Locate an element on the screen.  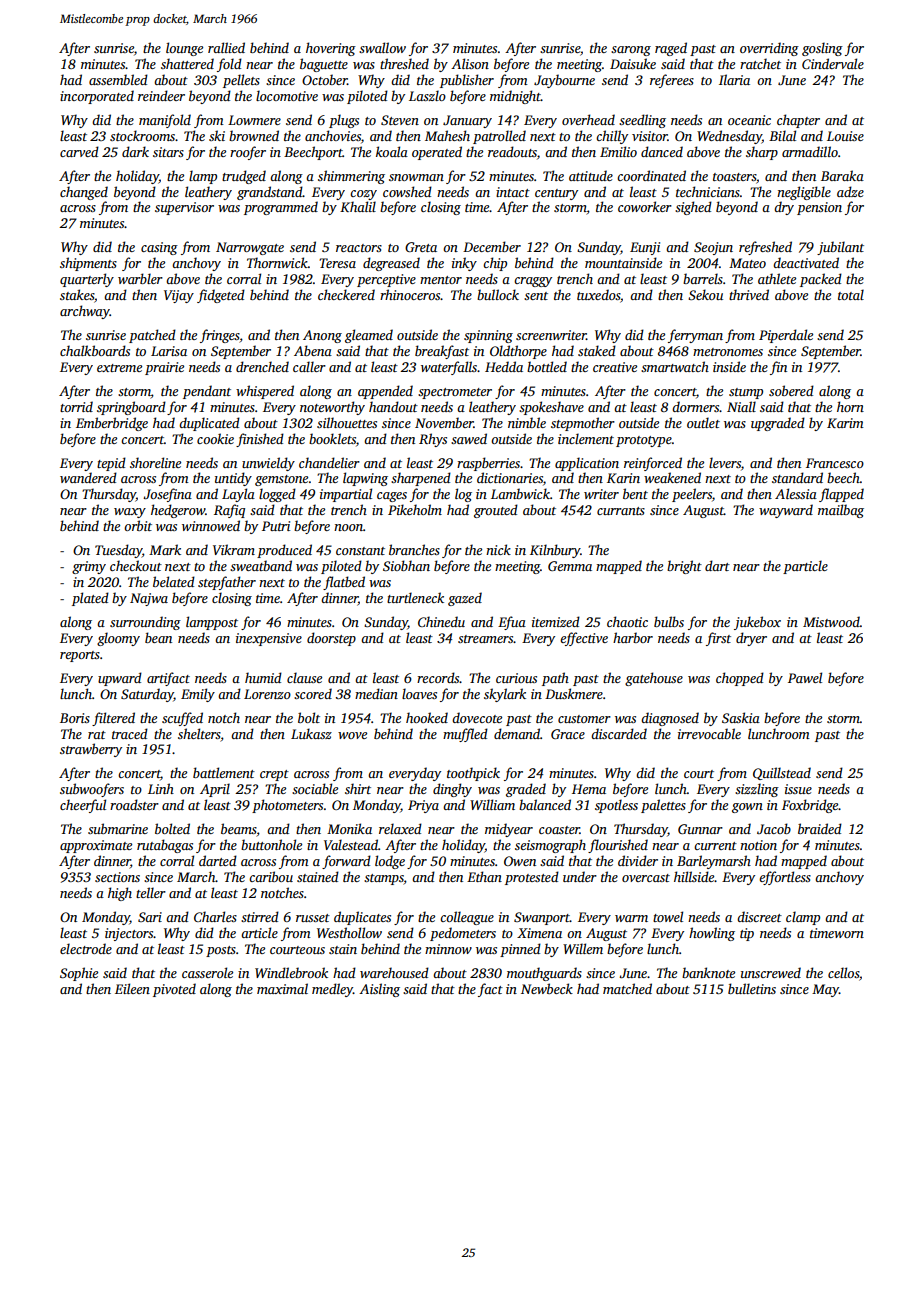
booklets is located at coordinates (332, 438).
